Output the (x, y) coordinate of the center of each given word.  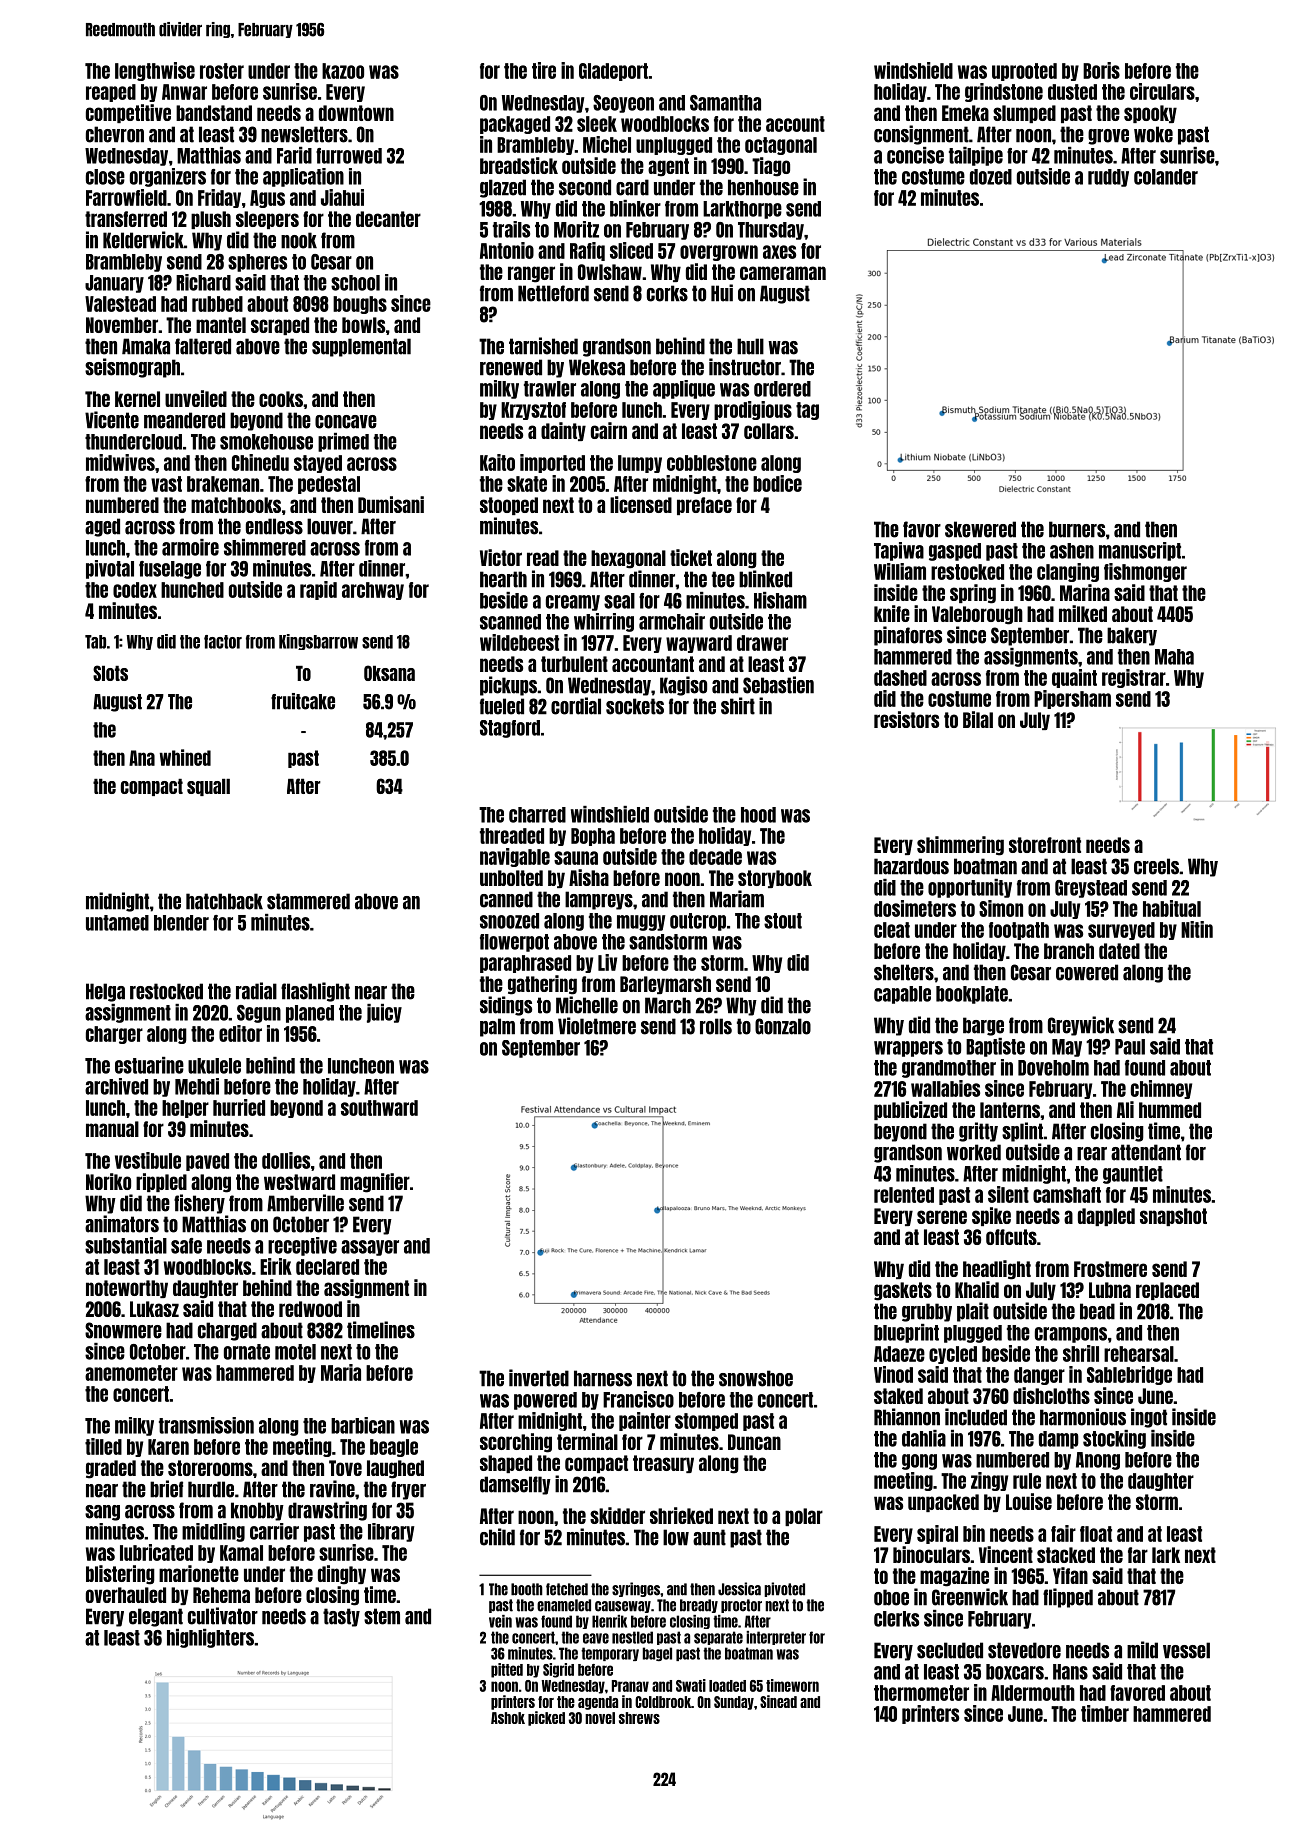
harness (603, 1378)
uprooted (1024, 72)
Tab (95, 642)
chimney (1161, 1089)
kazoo (343, 71)
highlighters (210, 1638)
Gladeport (613, 72)
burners (1077, 529)
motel (295, 1352)
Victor (501, 557)
